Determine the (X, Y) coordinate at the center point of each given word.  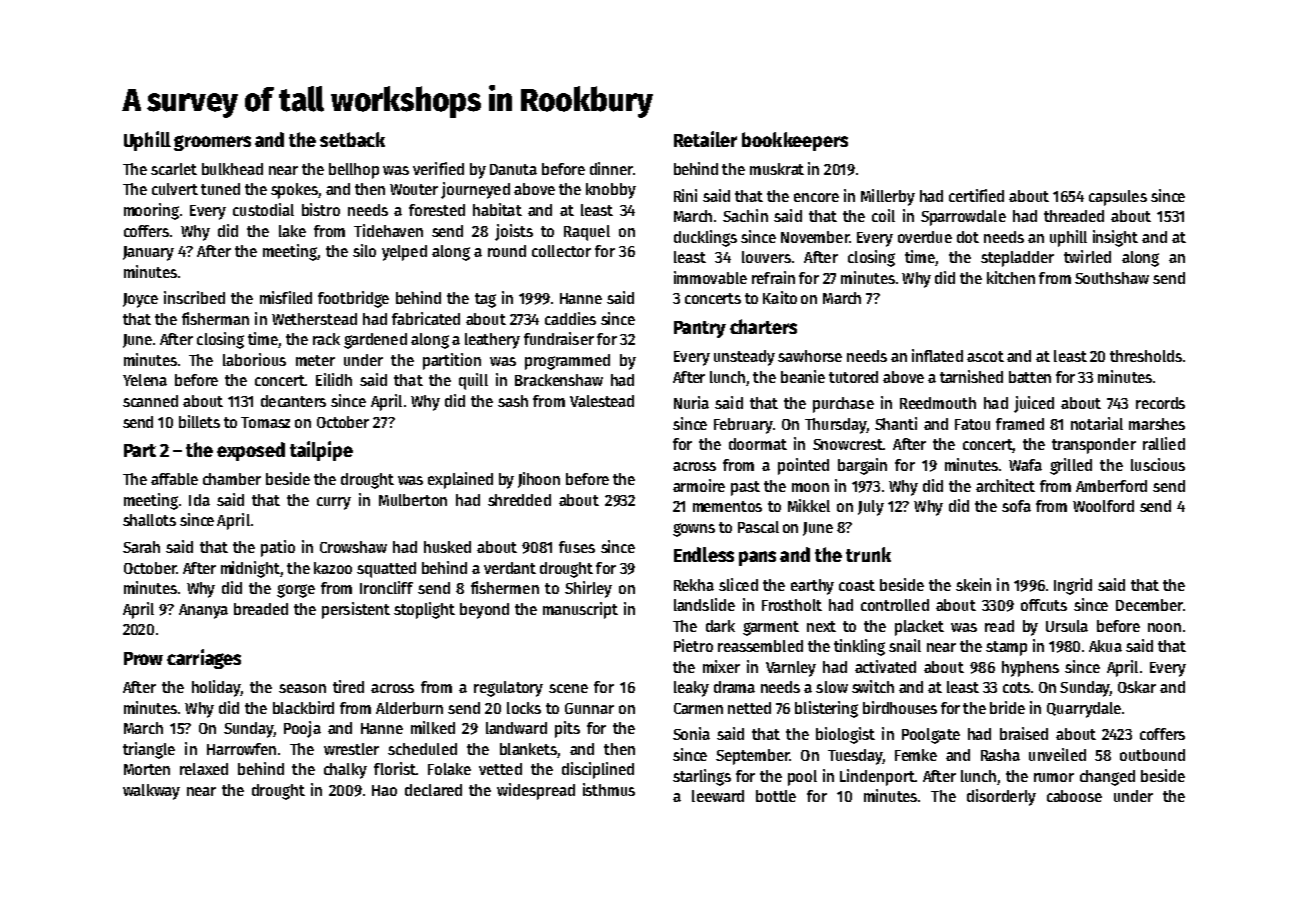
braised (1024, 733)
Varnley (791, 669)
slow (832, 687)
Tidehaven (388, 230)
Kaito (780, 297)
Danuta (513, 169)
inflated (937, 355)
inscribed (194, 297)
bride (1007, 707)
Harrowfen (241, 749)
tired (348, 686)
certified (976, 195)
